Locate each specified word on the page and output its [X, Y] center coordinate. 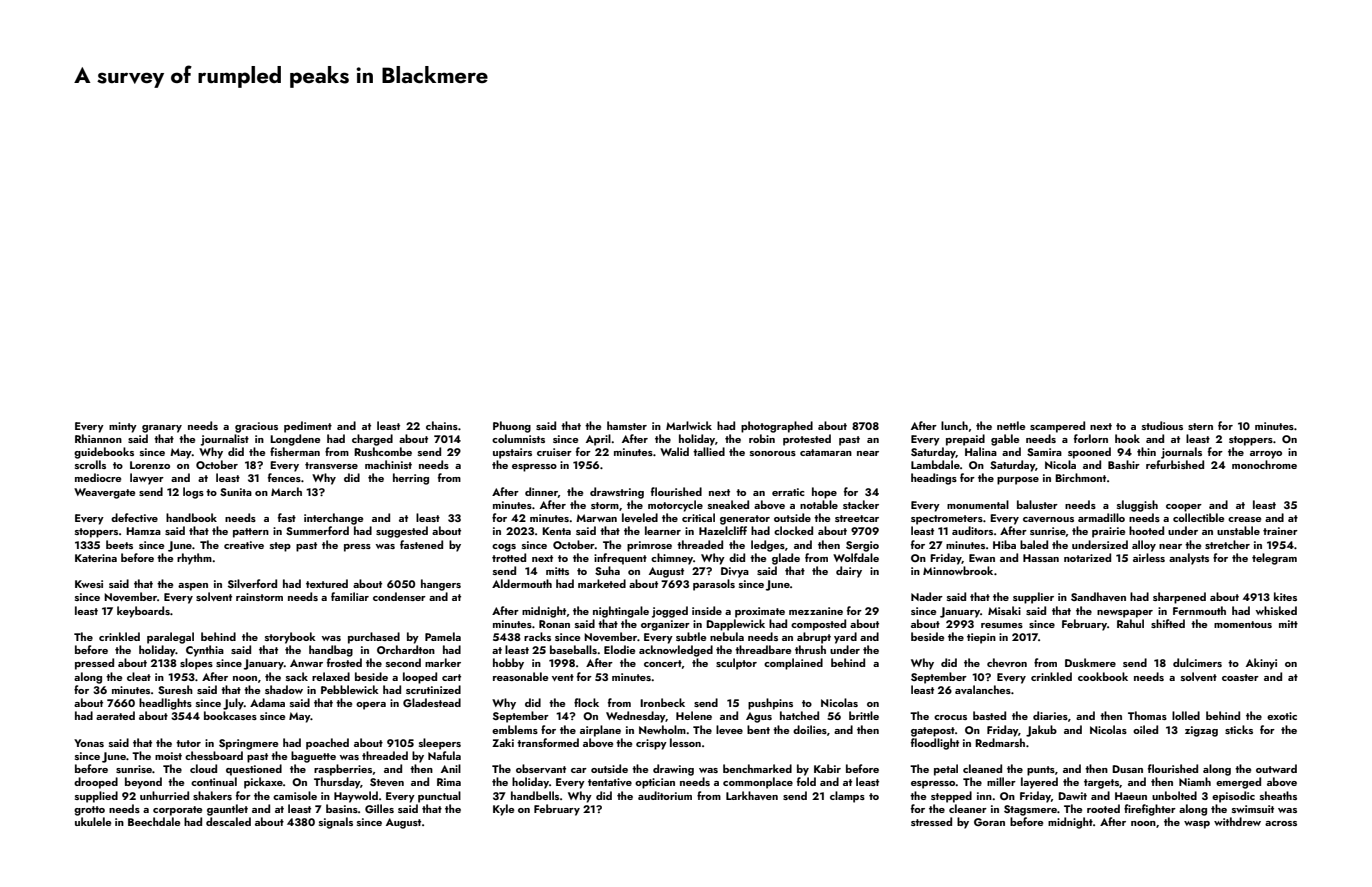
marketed [602, 583]
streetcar [857, 518]
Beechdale [154, 821]
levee [729, 729]
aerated [115, 715]
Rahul [1130, 623]
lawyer [147, 479]
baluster [1037, 504]
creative [244, 545]
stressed [931, 821]
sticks [1239, 729]
